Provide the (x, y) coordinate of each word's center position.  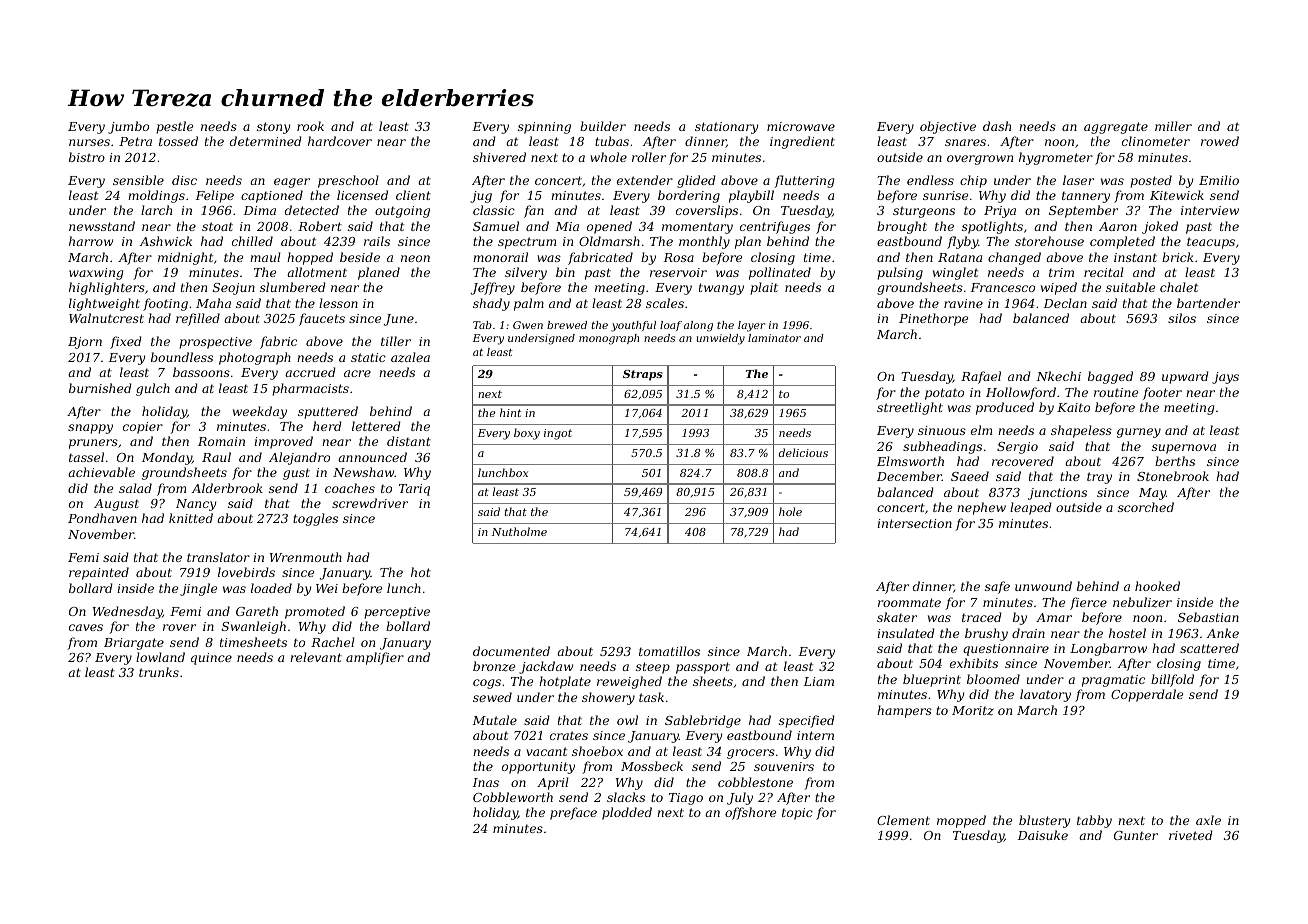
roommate (909, 602)
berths (1175, 461)
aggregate (1116, 128)
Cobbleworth (513, 797)
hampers (904, 711)
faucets (322, 319)
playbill (751, 196)
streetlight (910, 408)
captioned (272, 196)
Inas (486, 782)
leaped (1031, 508)
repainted (99, 573)
